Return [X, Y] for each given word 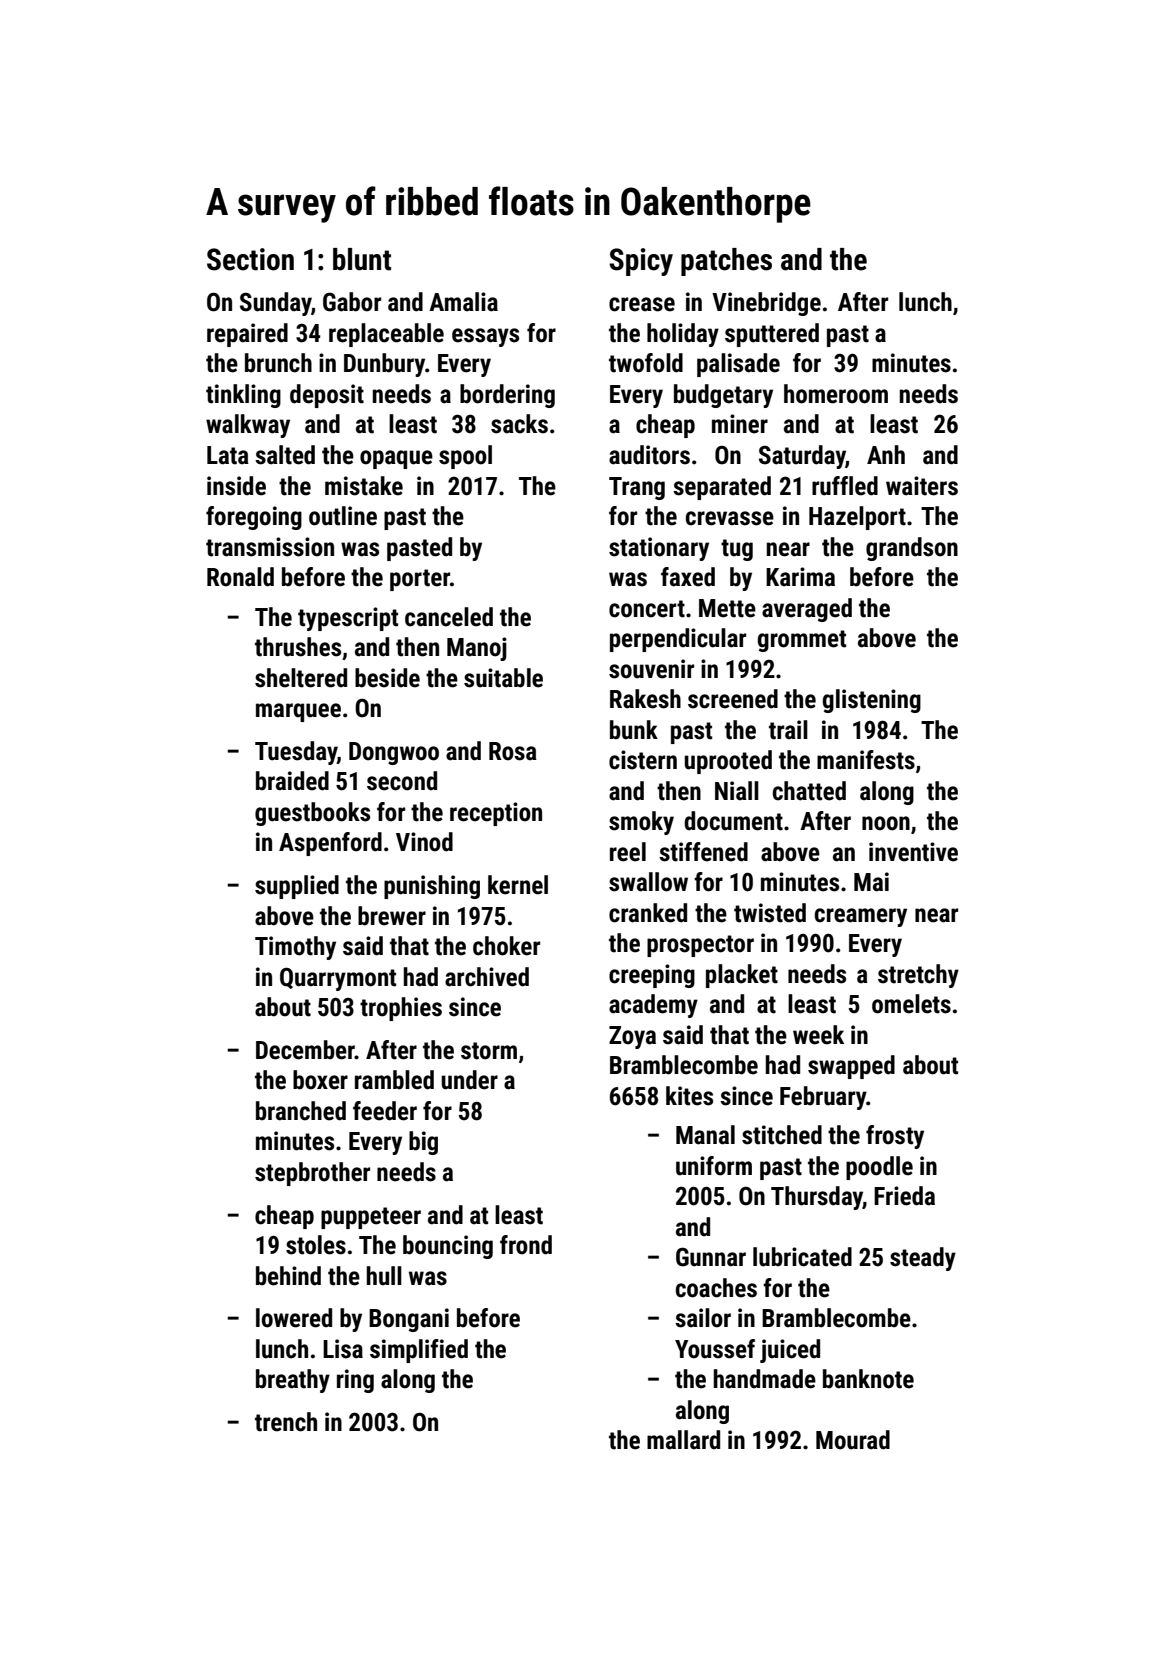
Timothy [295, 948]
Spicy [641, 262]
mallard [683, 1440]
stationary [659, 549]
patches [726, 262]
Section [250, 259]
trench [286, 1422]
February [823, 1098]
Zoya [632, 1037]
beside [387, 678]
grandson [912, 549]
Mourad [853, 1440]
